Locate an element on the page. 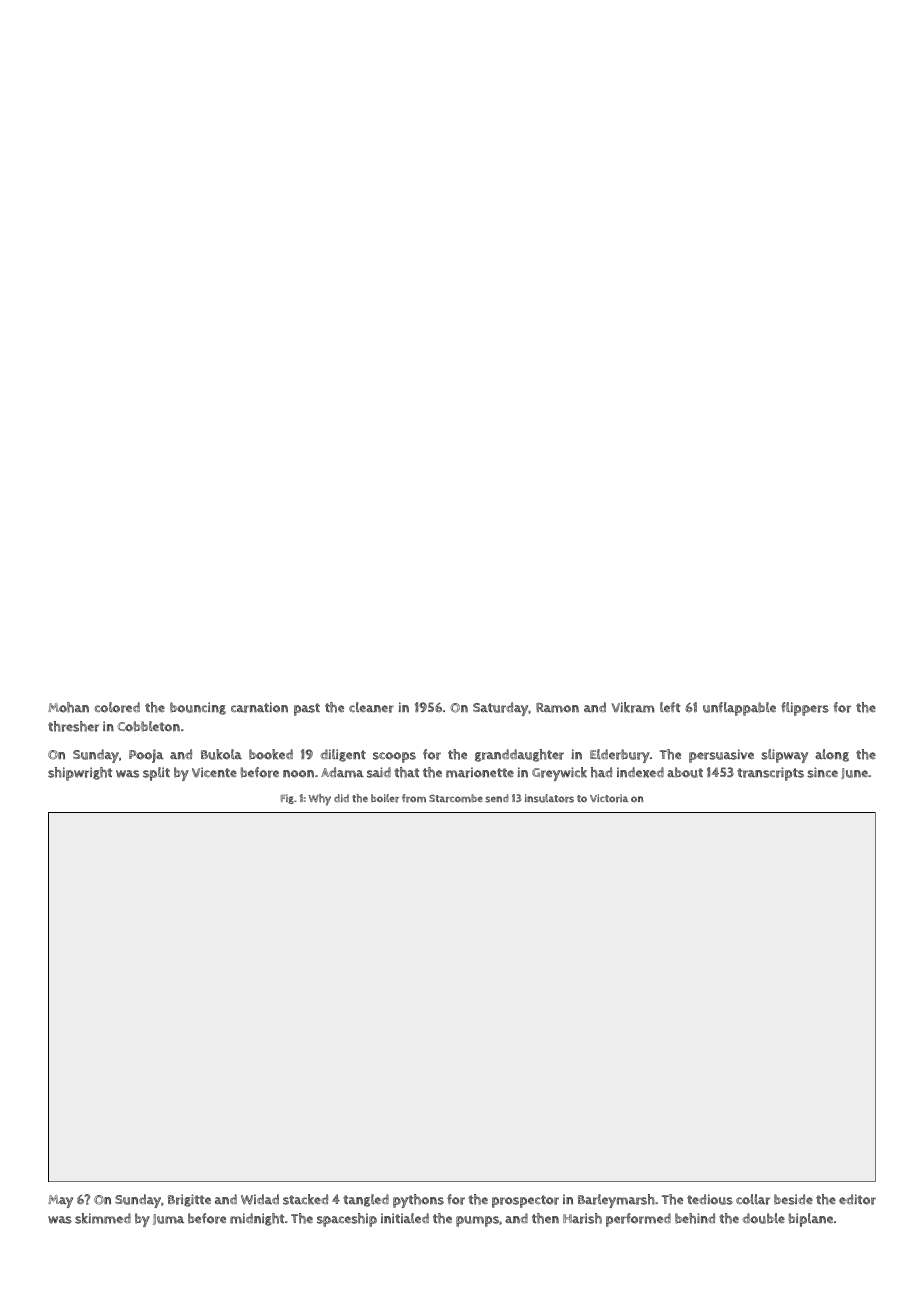 This document has width=924, height=1308. Victoria is located at coordinates (609, 798).
